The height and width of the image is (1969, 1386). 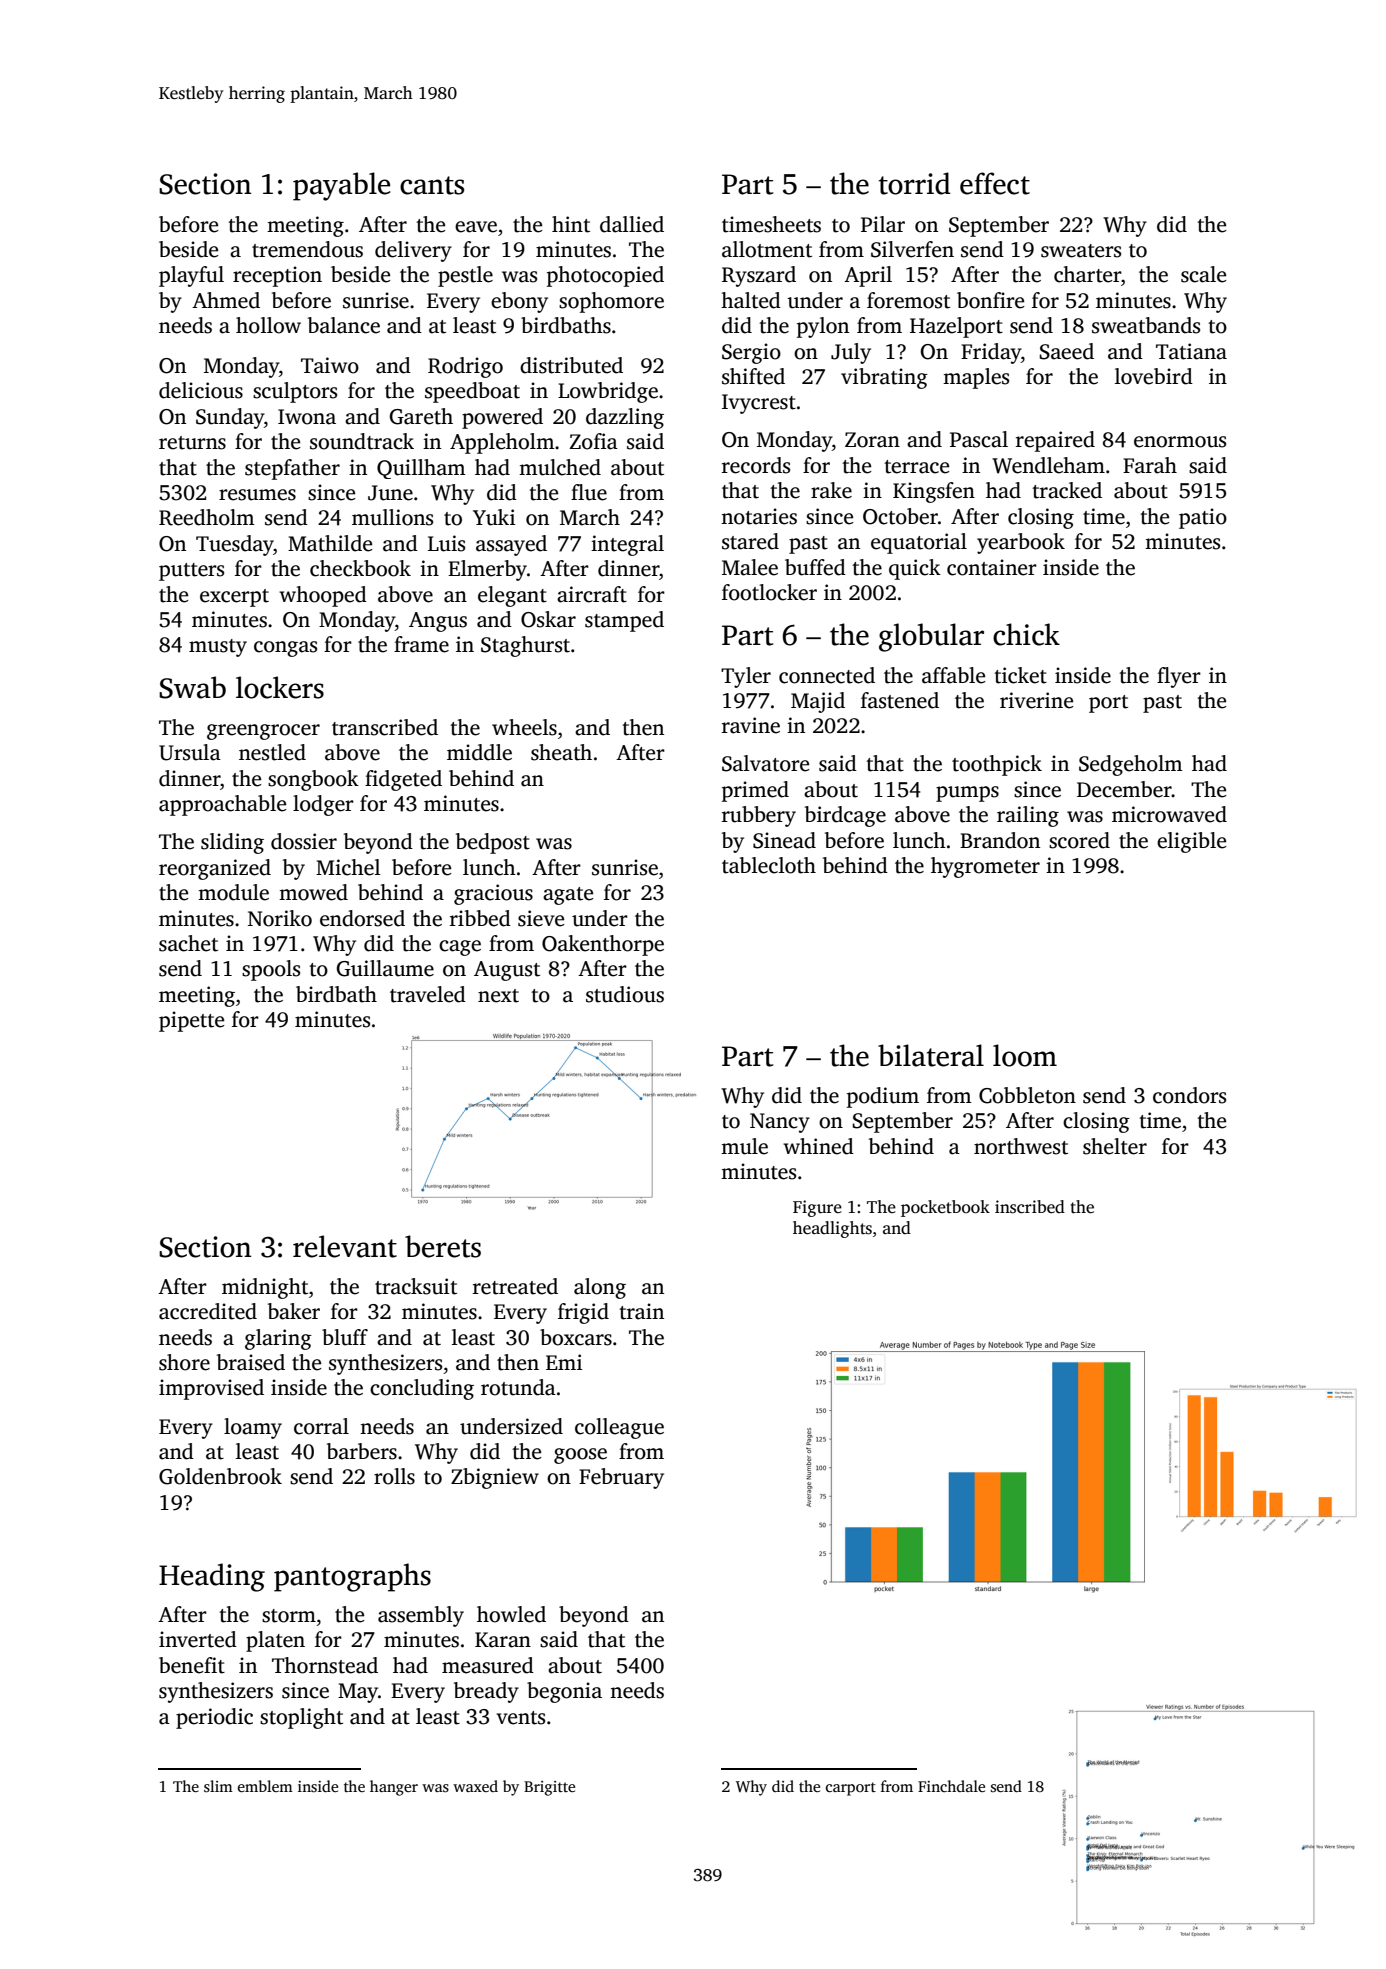 I want to click on studious, so click(x=625, y=994).
